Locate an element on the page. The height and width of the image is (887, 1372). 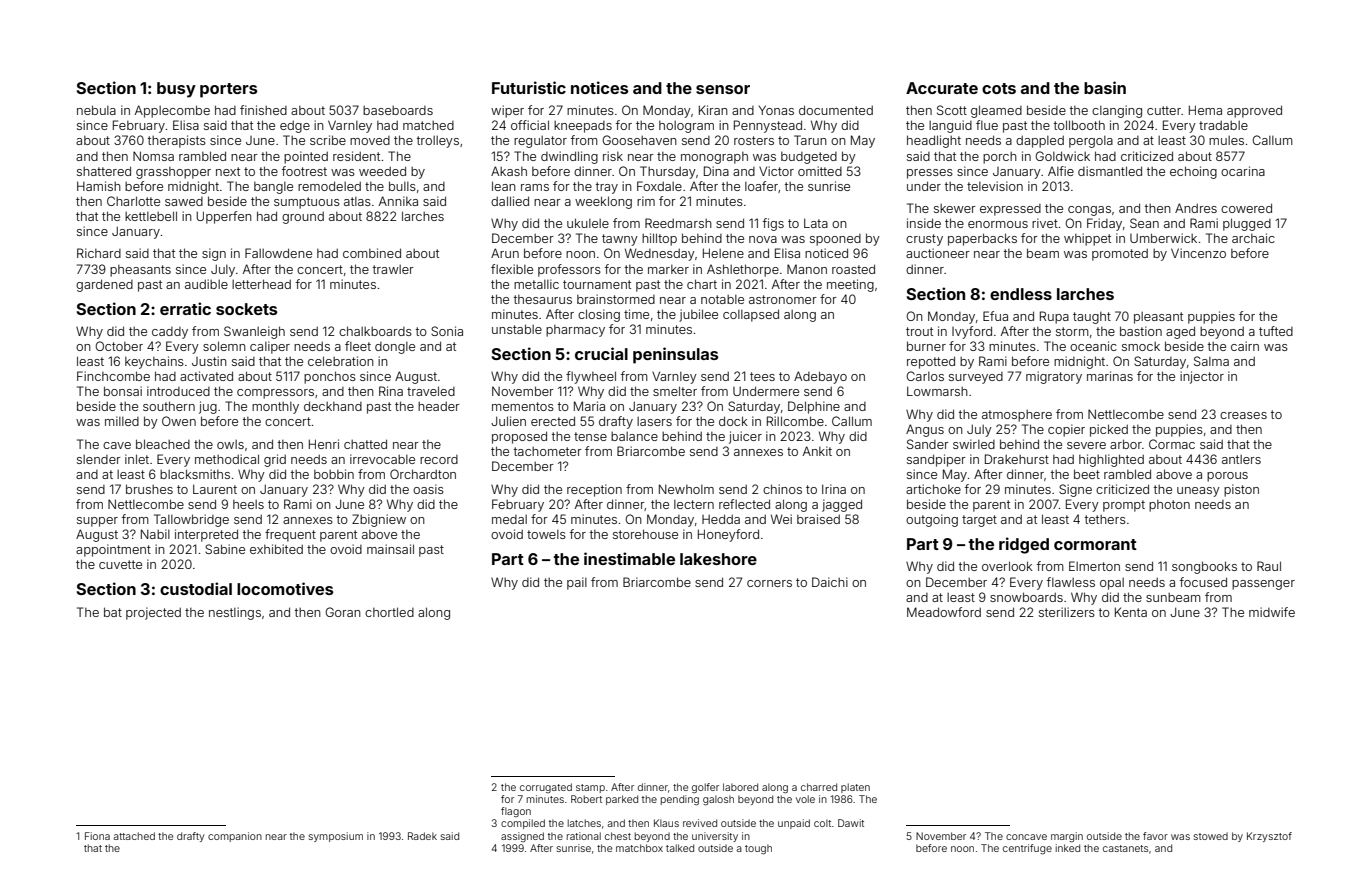
trawler is located at coordinates (393, 269).
